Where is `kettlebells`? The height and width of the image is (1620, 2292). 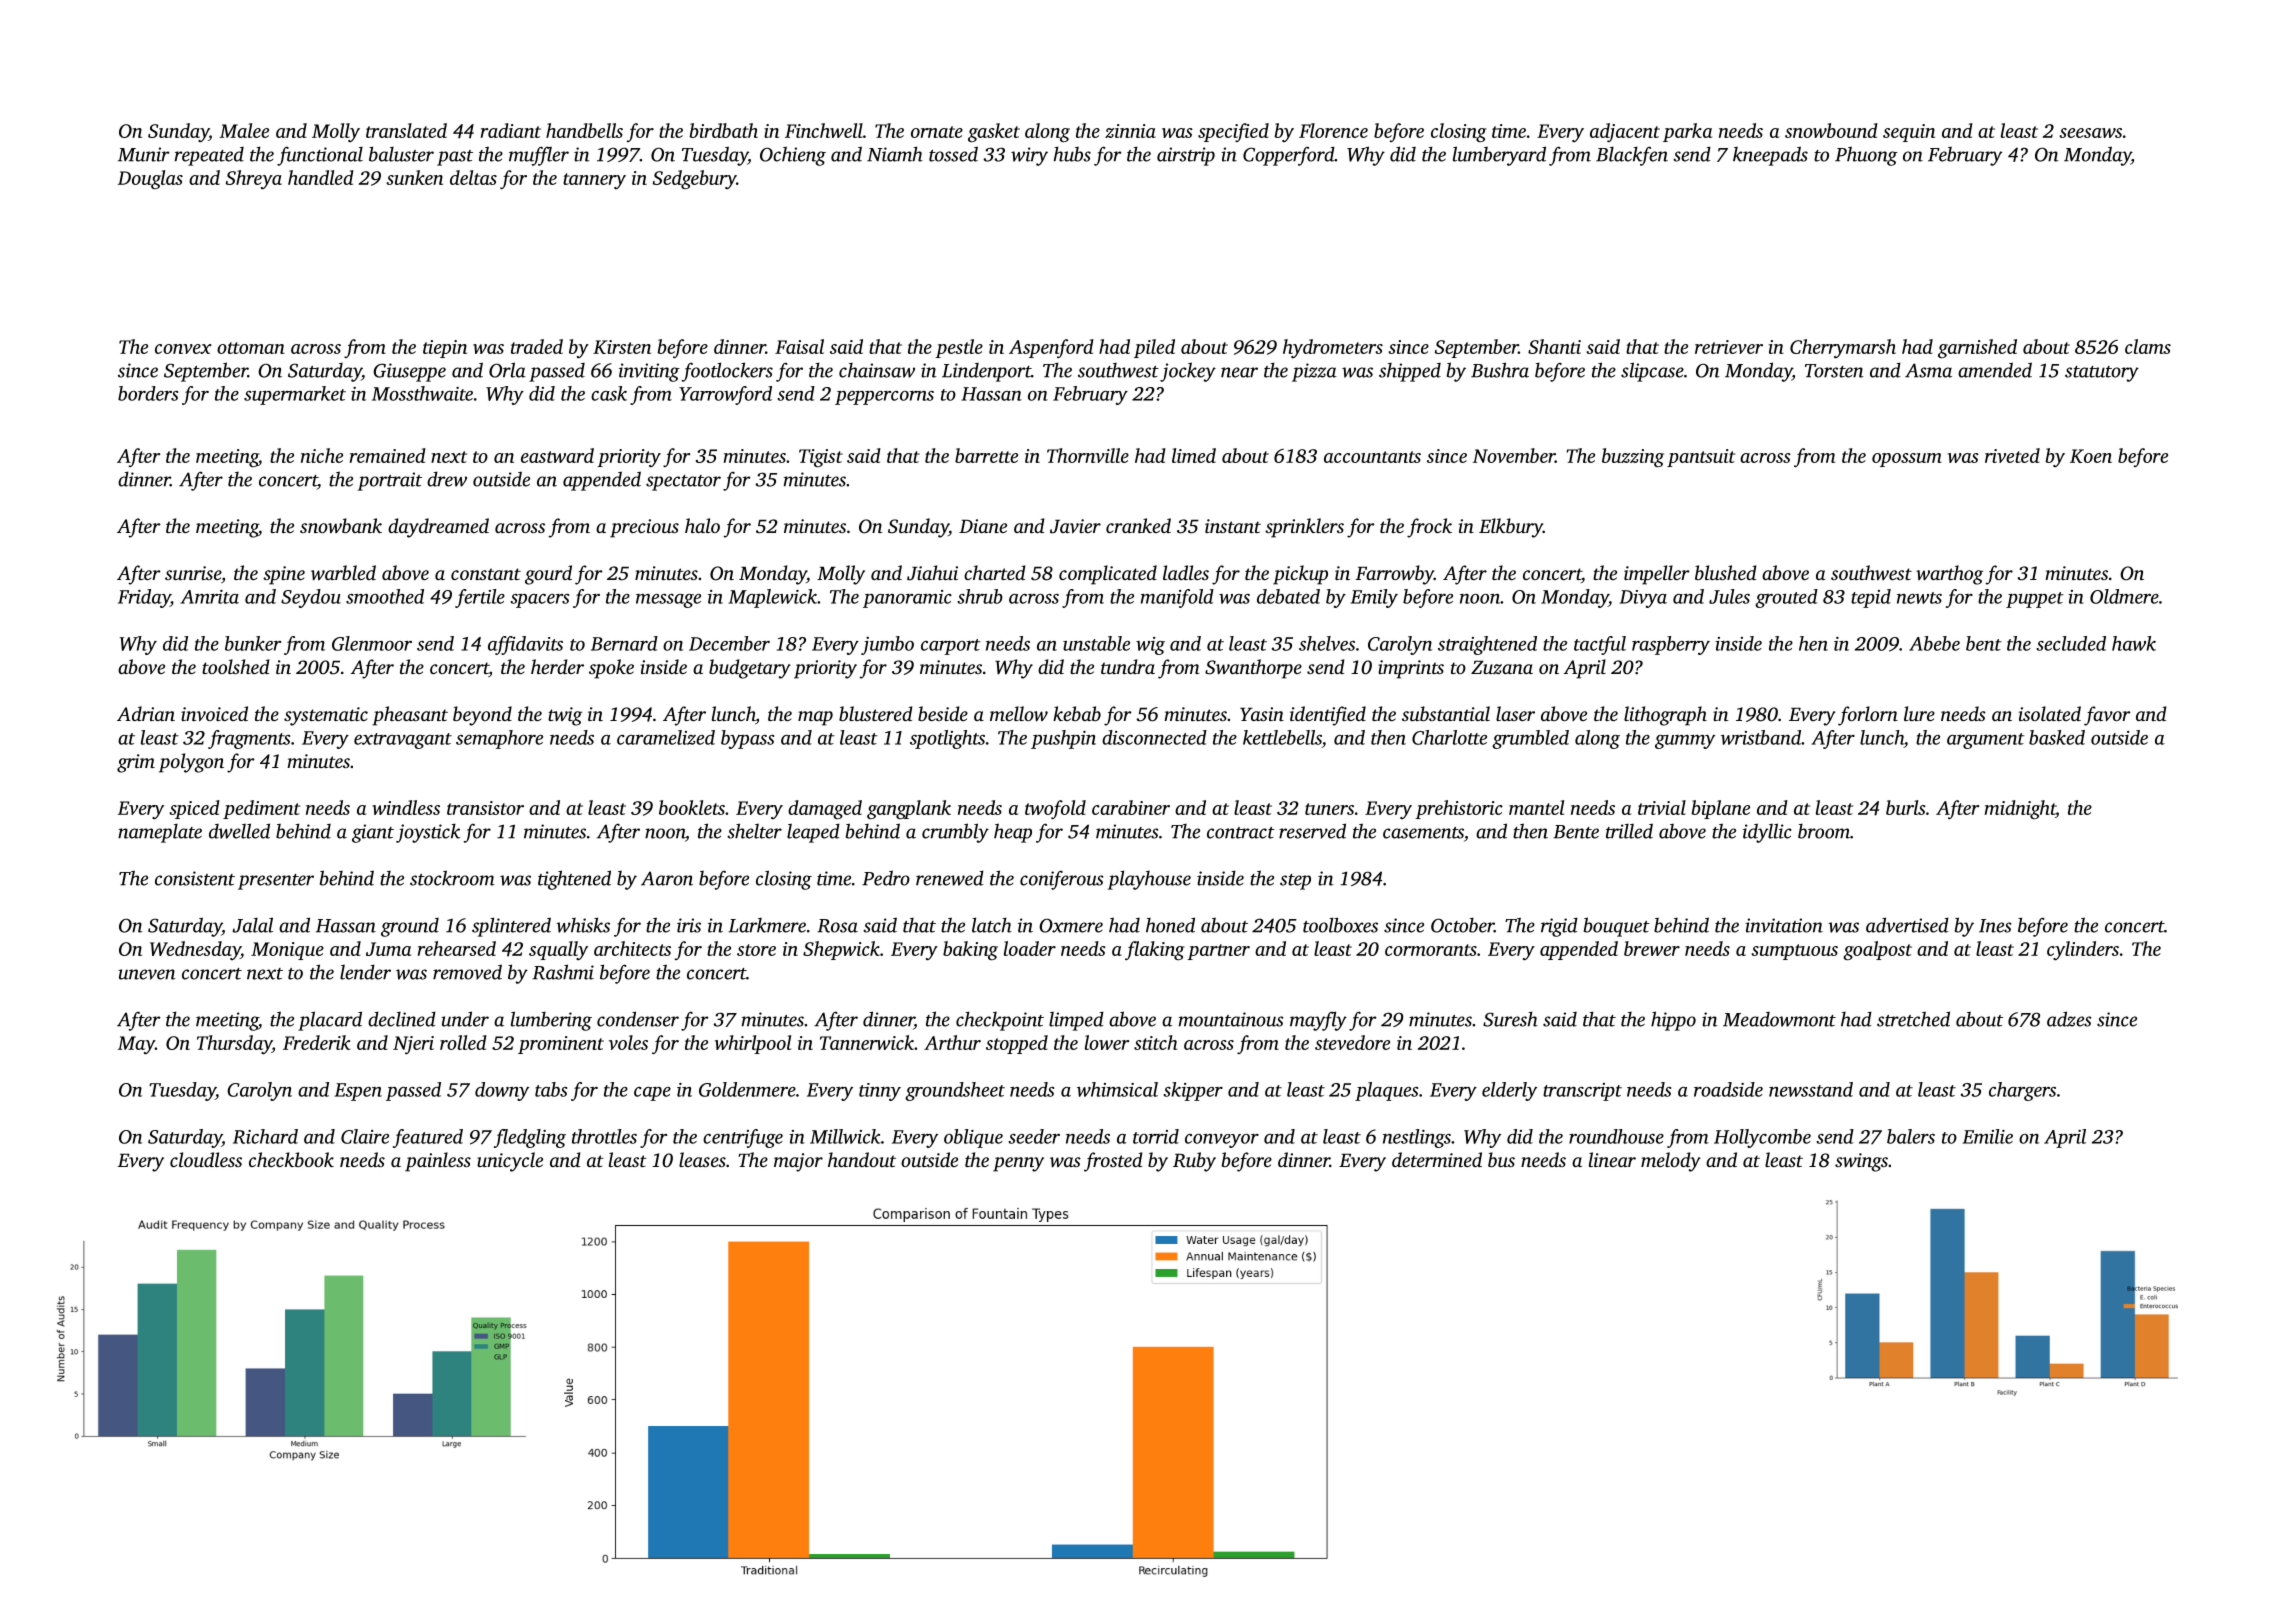 kettlebells is located at coordinates (1282, 737).
